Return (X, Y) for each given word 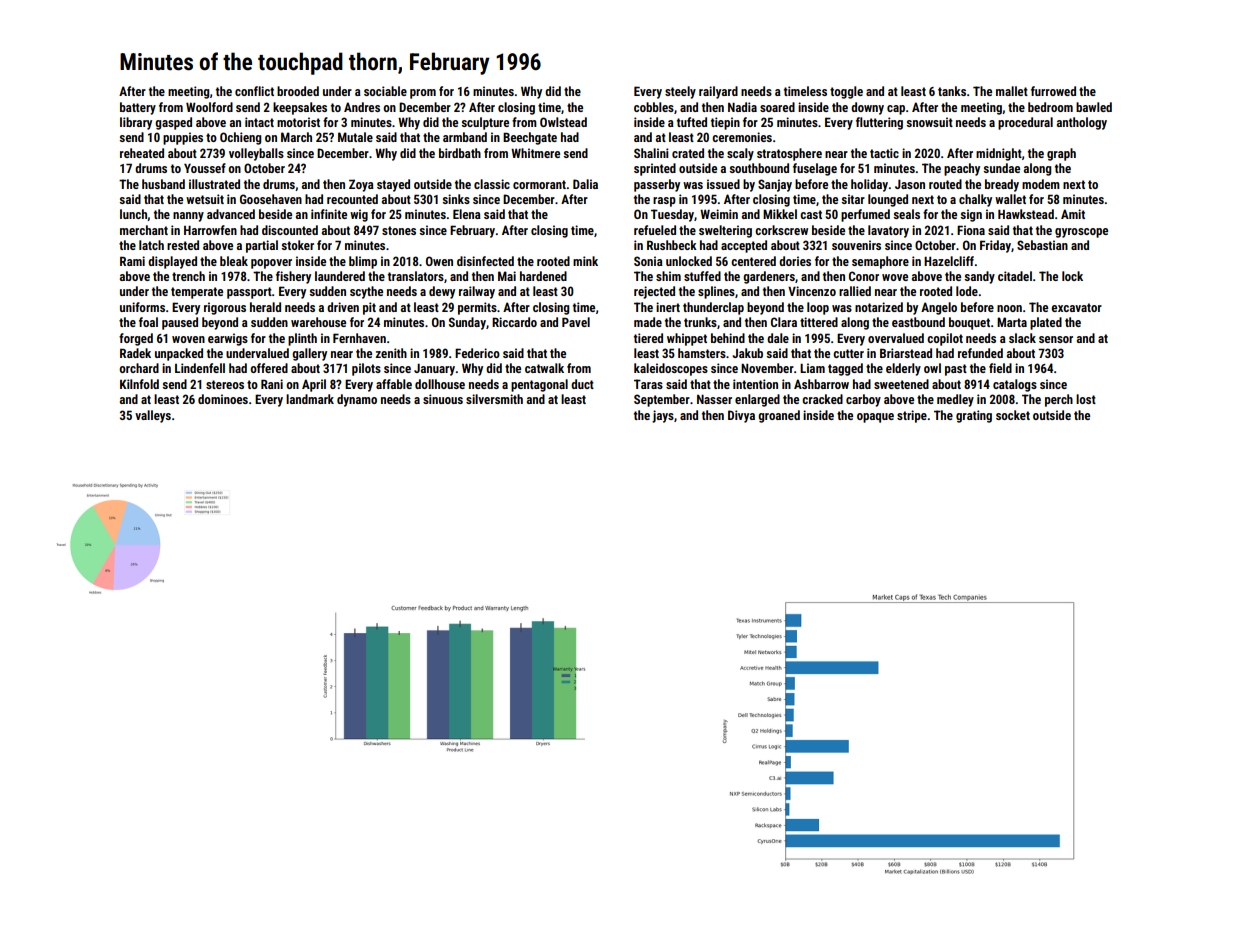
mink (585, 261)
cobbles (654, 107)
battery (138, 108)
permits (477, 308)
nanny (188, 217)
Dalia (585, 184)
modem (1041, 184)
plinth (302, 339)
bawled (1094, 107)
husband (163, 184)
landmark (310, 399)
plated (1046, 323)
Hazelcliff (949, 261)
